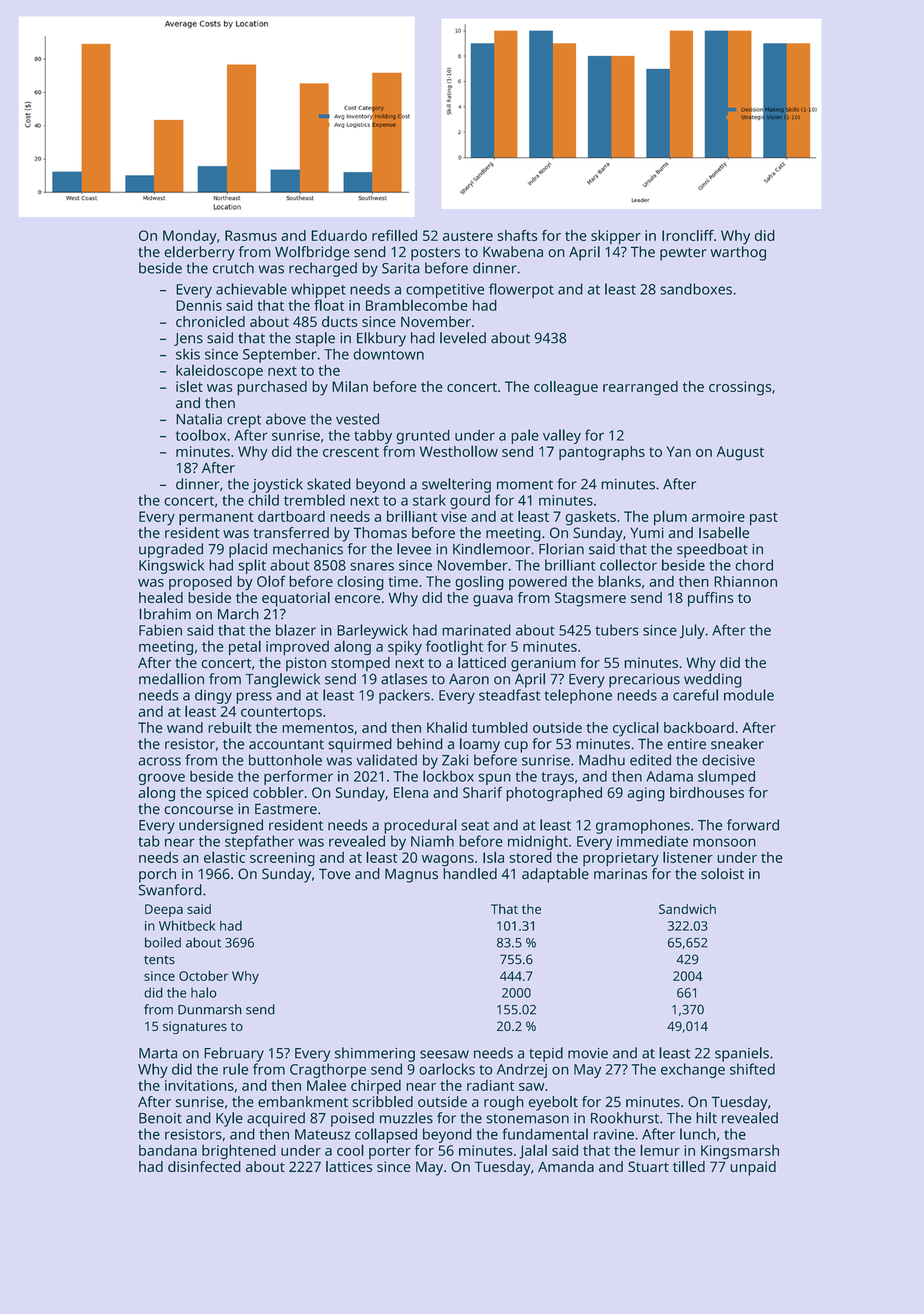 Image resolution: width=924 pixels, height=1314 pixels. Describe the element at coordinates (509, 695) in the screenshot. I see `steadfast` at that location.
